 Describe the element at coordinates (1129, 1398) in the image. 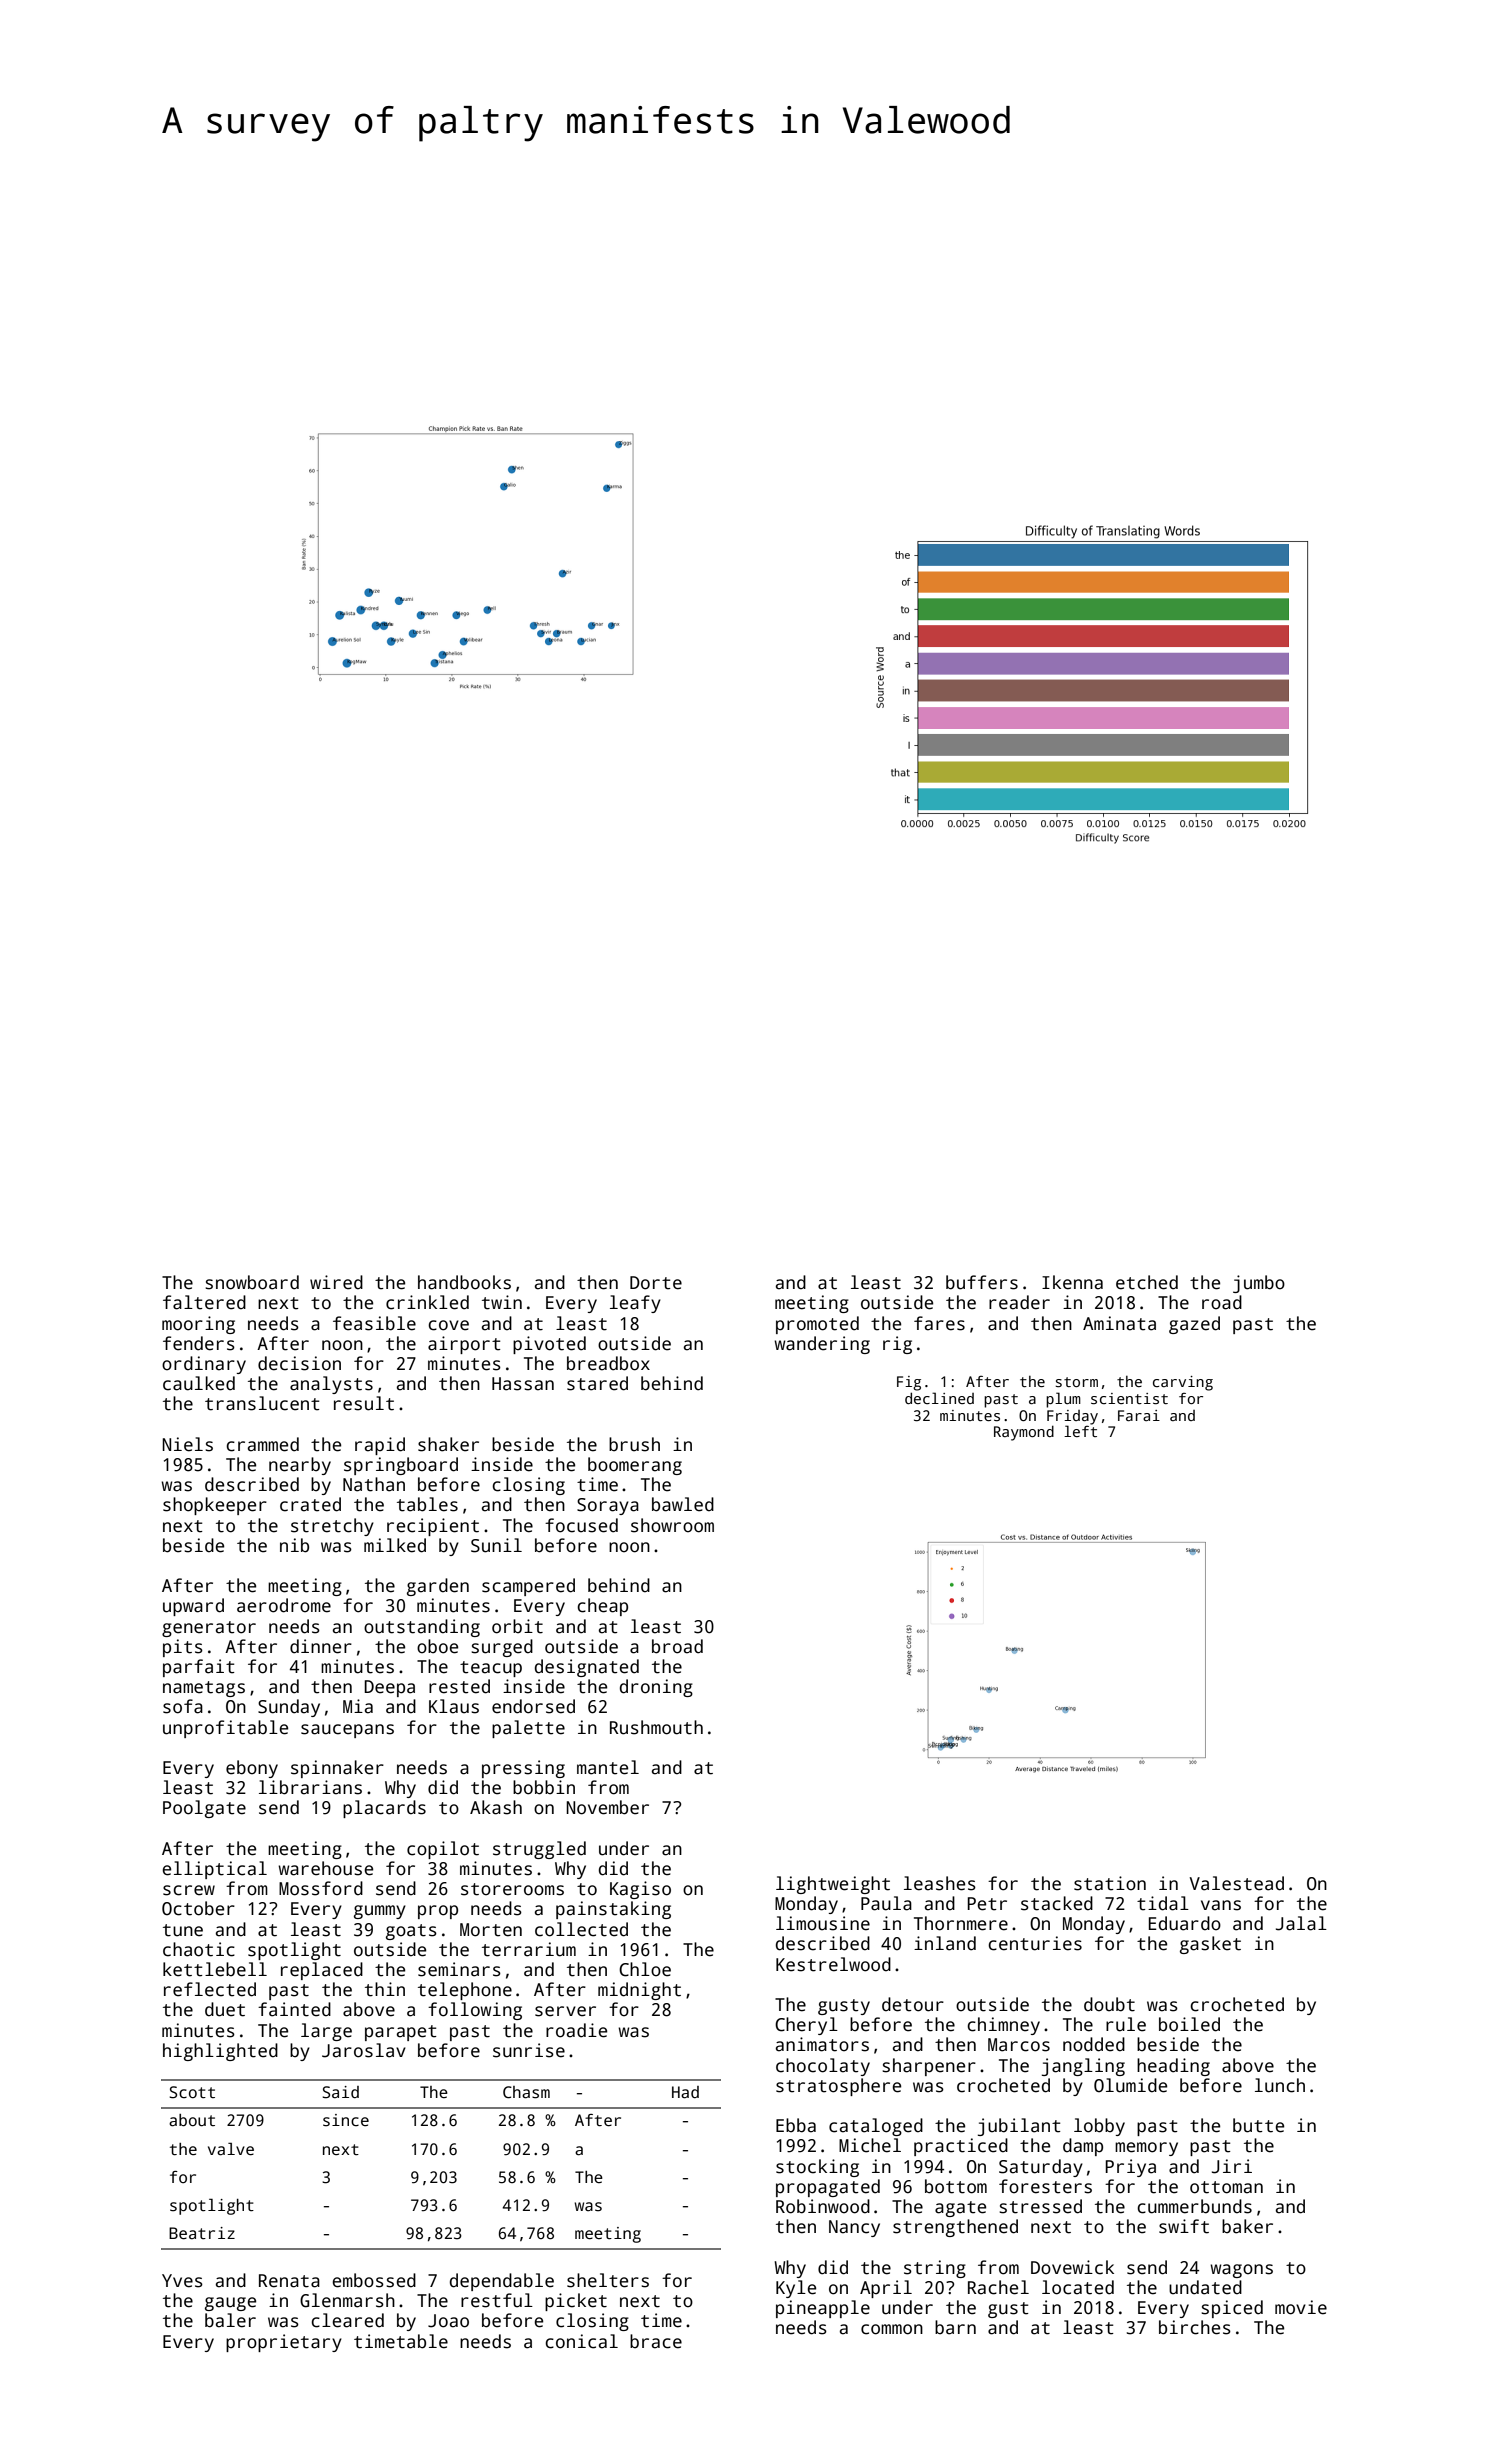

I see `scientist` at that location.
